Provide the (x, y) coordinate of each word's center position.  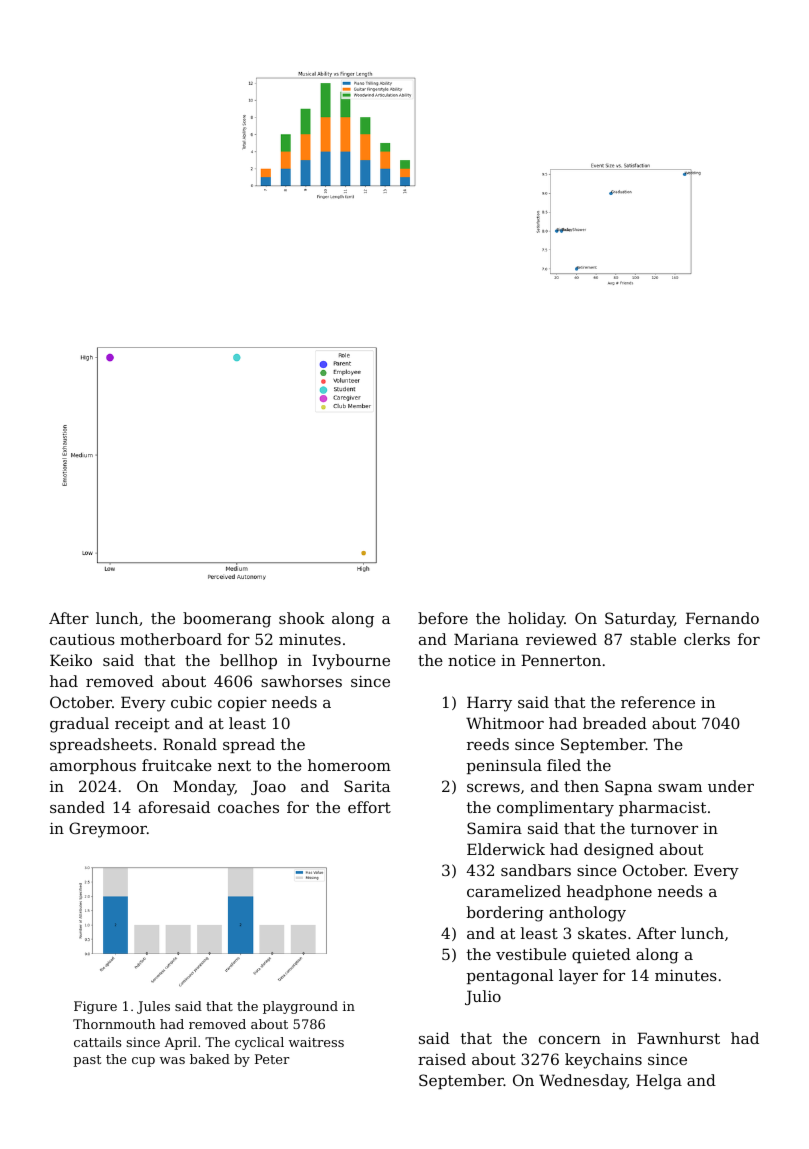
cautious (82, 639)
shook (302, 618)
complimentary (555, 809)
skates (602, 933)
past (87, 1061)
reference (658, 702)
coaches (248, 807)
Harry (489, 704)
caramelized (514, 891)
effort (369, 807)
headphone (609, 892)
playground (300, 1007)
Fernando (722, 618)
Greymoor (108, 830)
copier (242, 704)
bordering (505, 914)
